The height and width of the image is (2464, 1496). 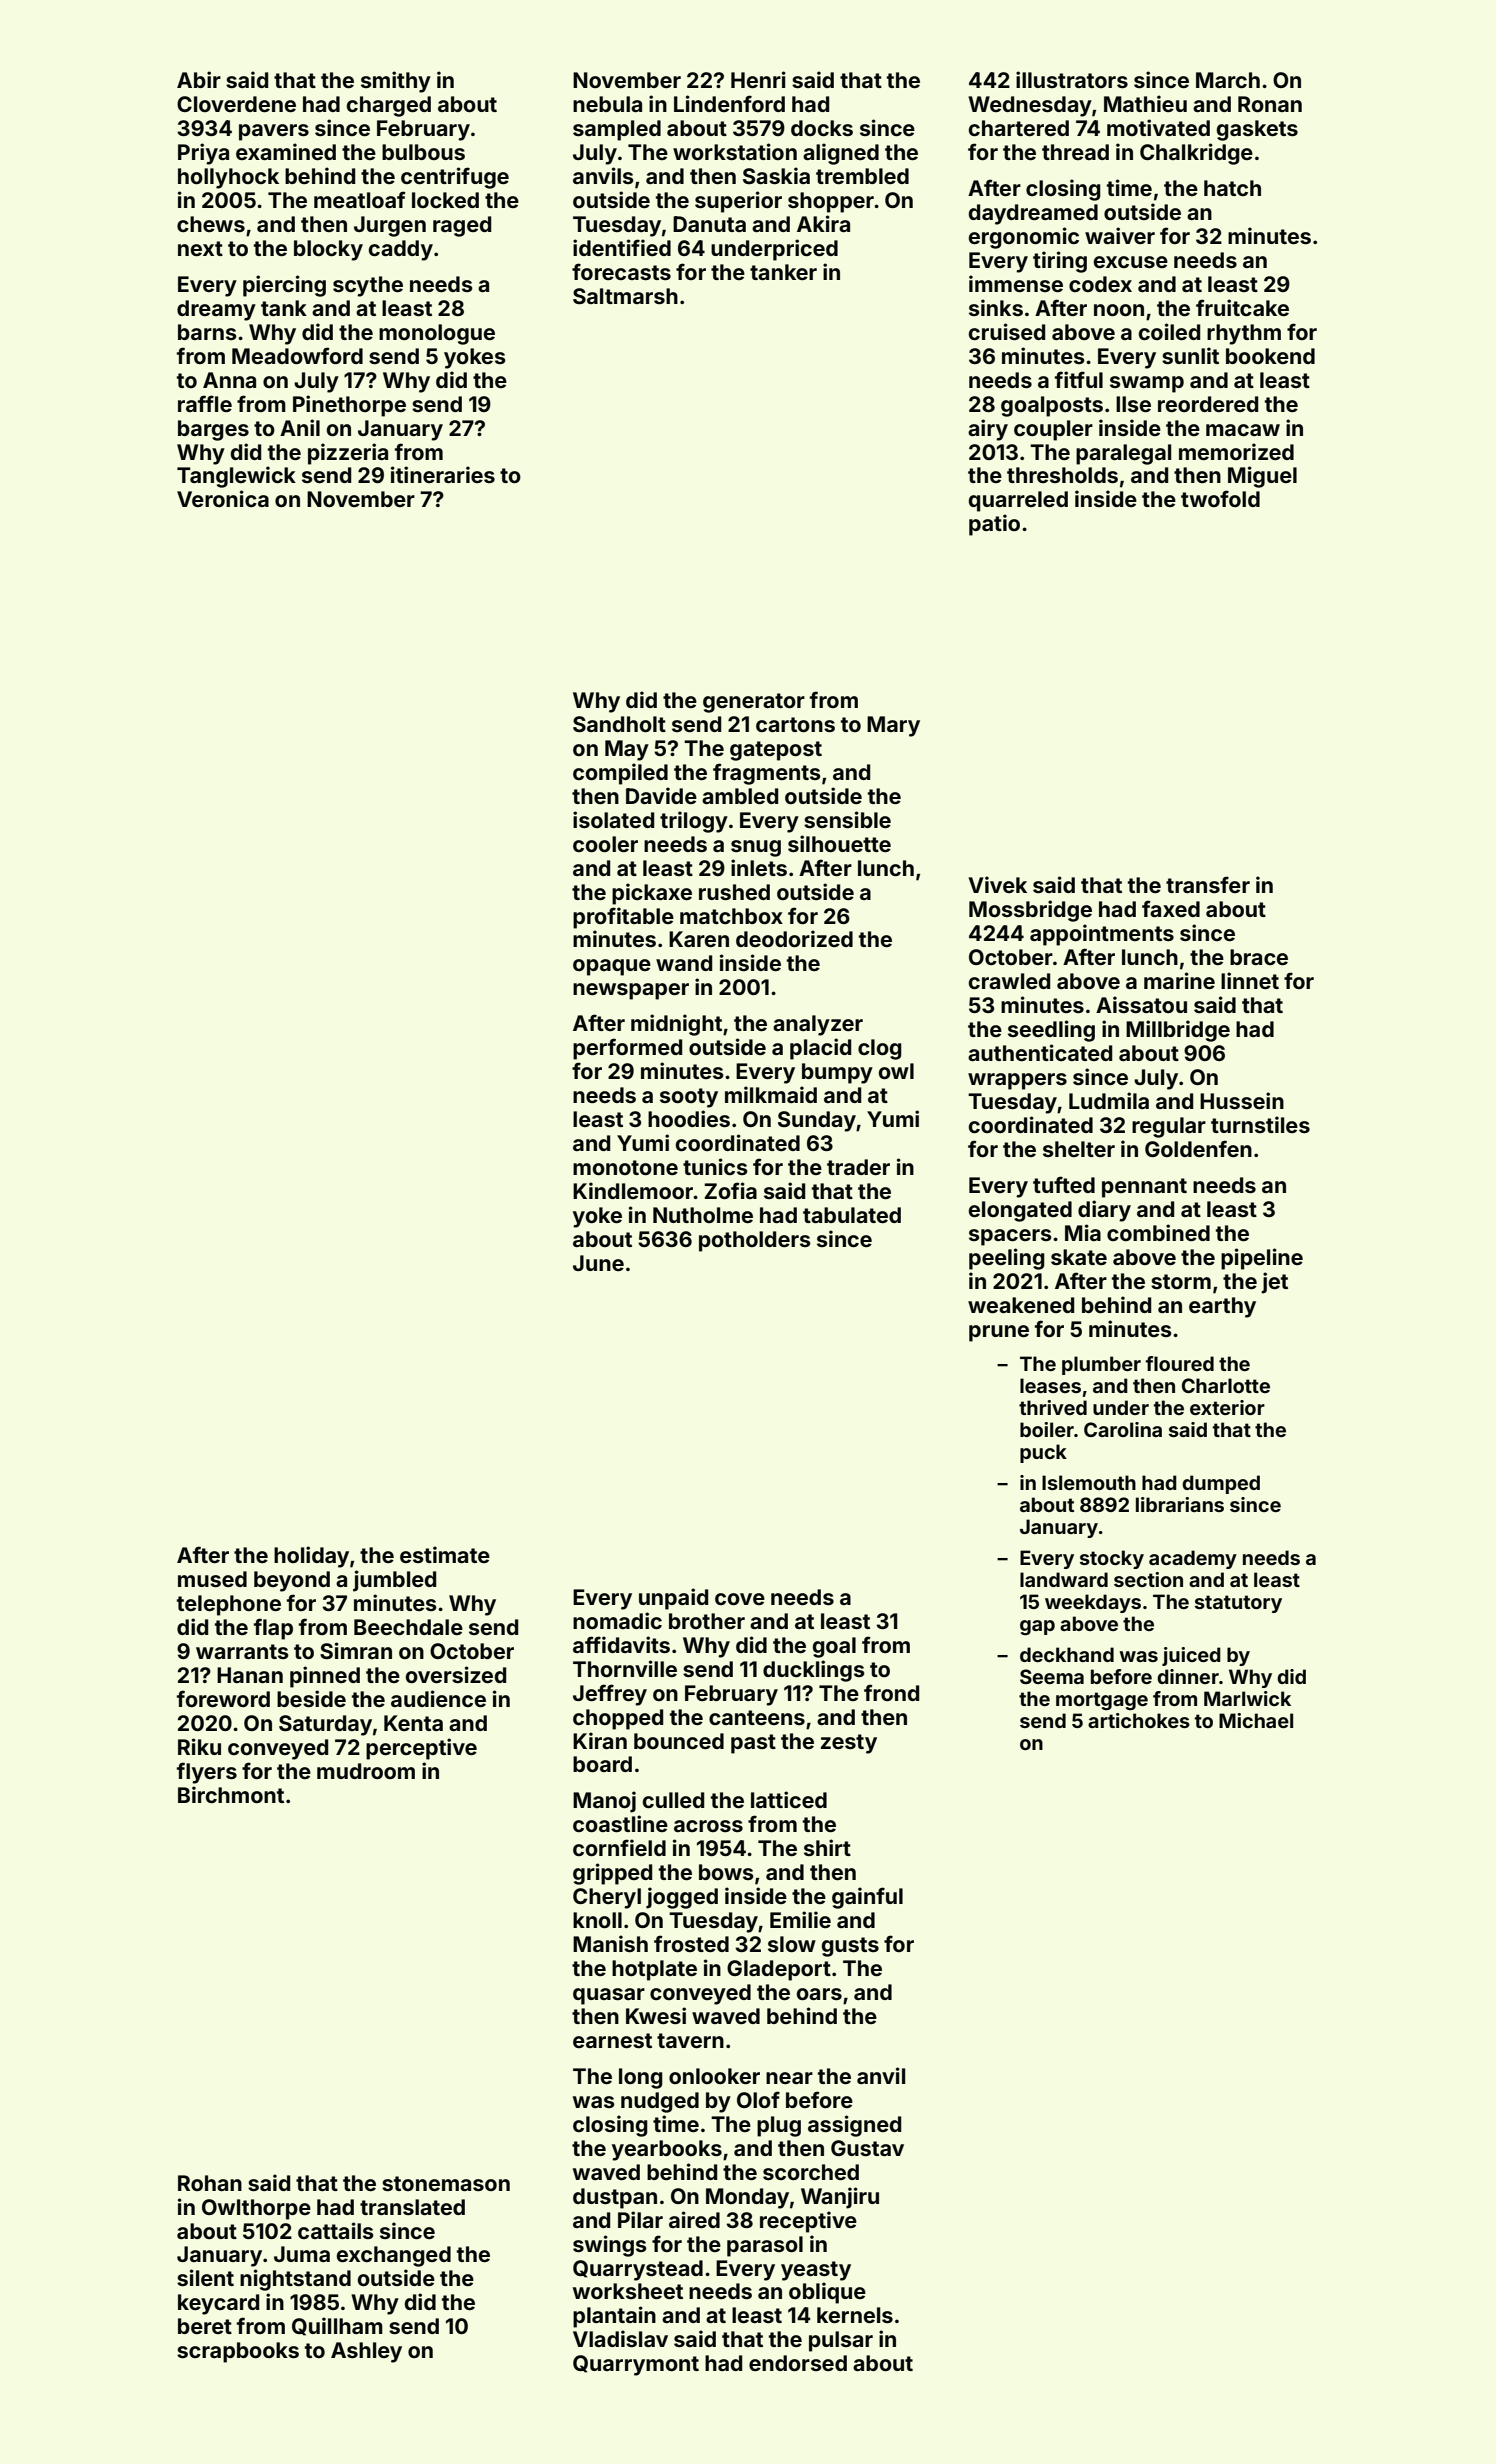 I want to click on exterior, so click(x=1227, y=1407).
